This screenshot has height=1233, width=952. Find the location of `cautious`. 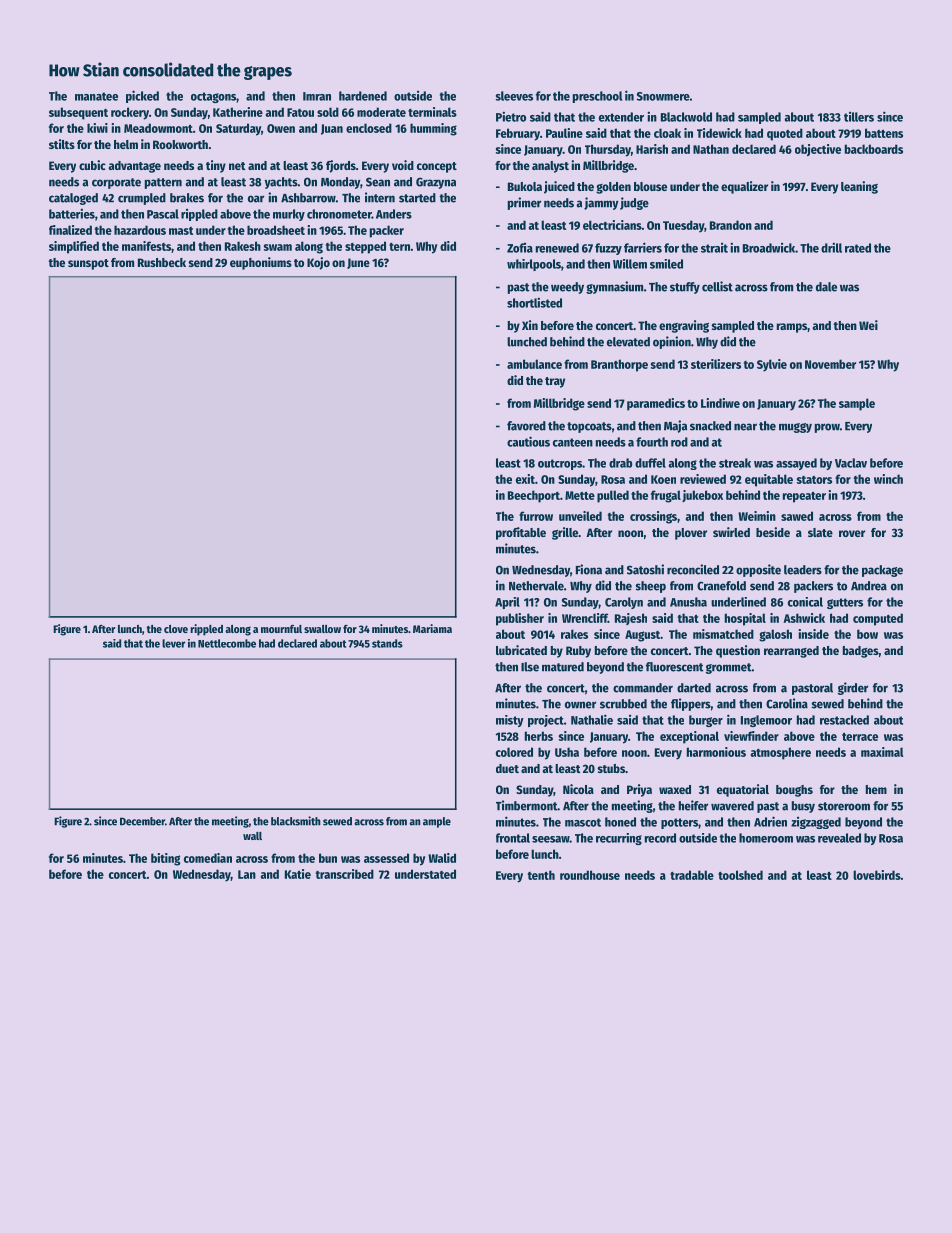

cautious is located at coordinates (528, 441).
